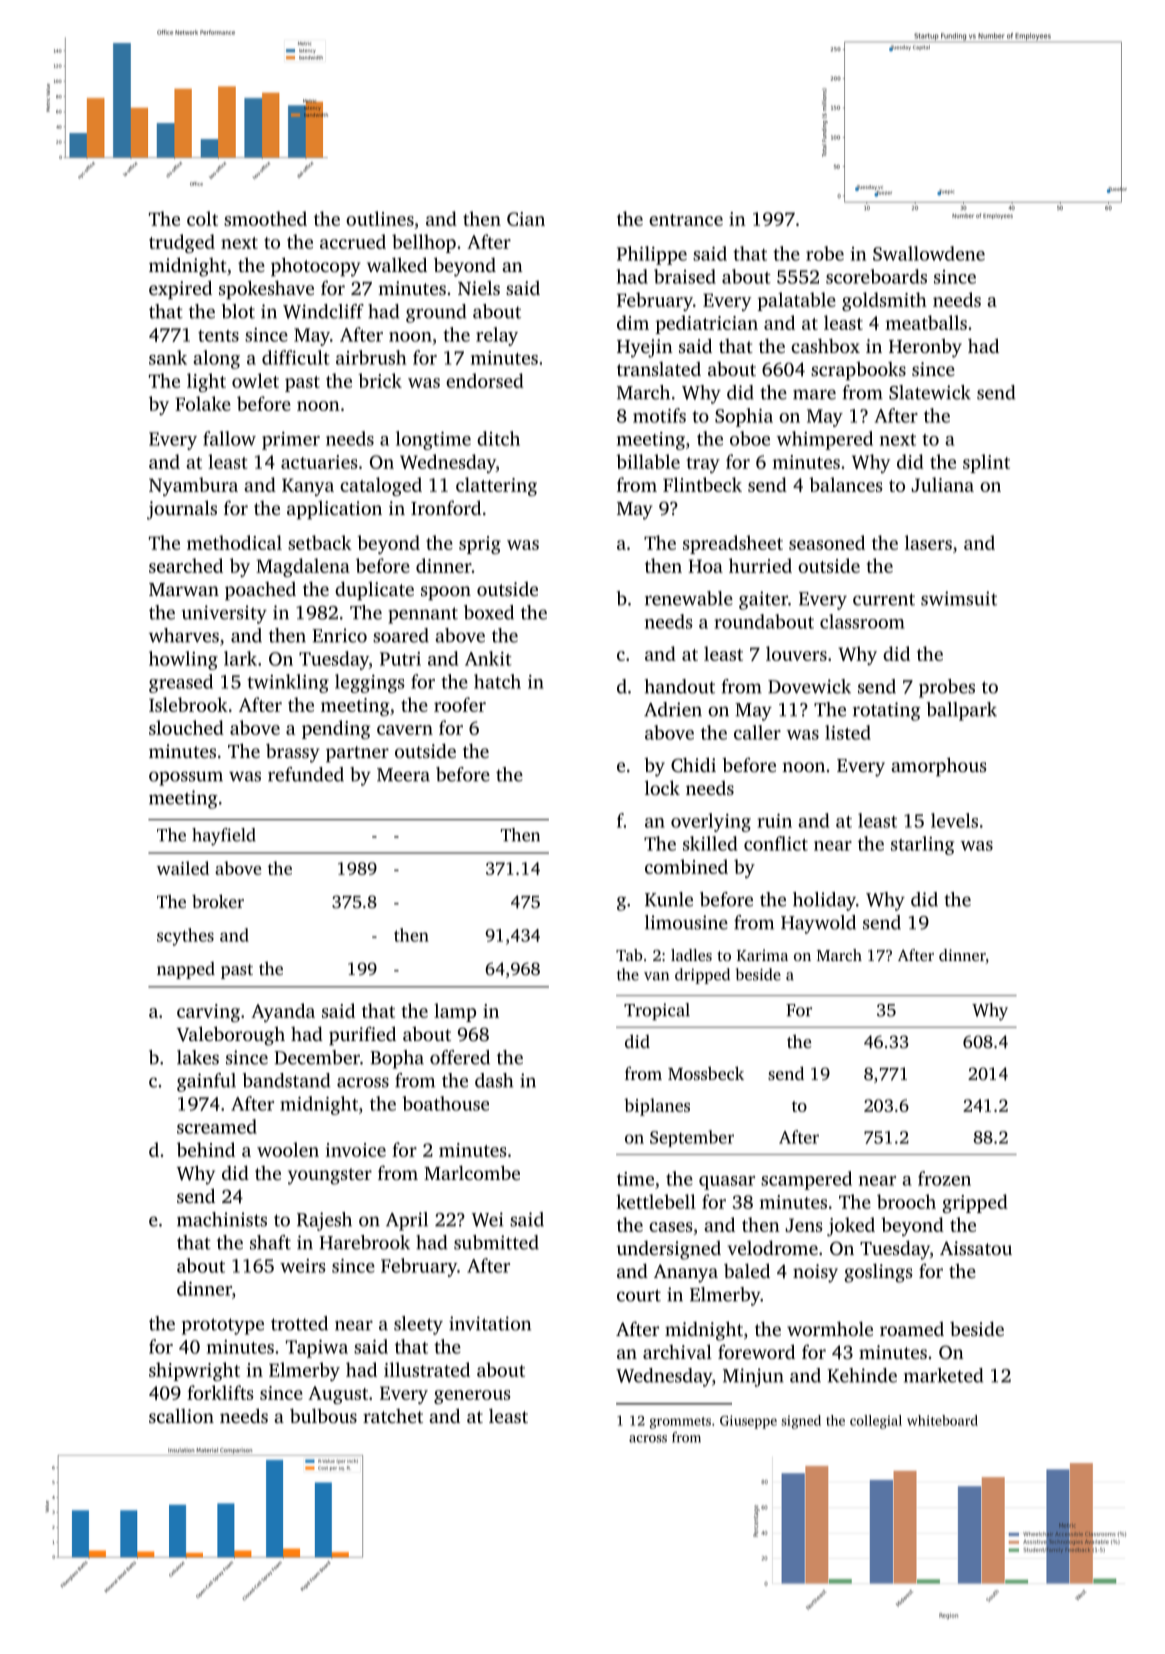 This screenshot has width=1165, height=1654. What do you see at coordinates (929, 253) in the screenshot?
I see `Swallowdene` at bounding box center [929, 253].
